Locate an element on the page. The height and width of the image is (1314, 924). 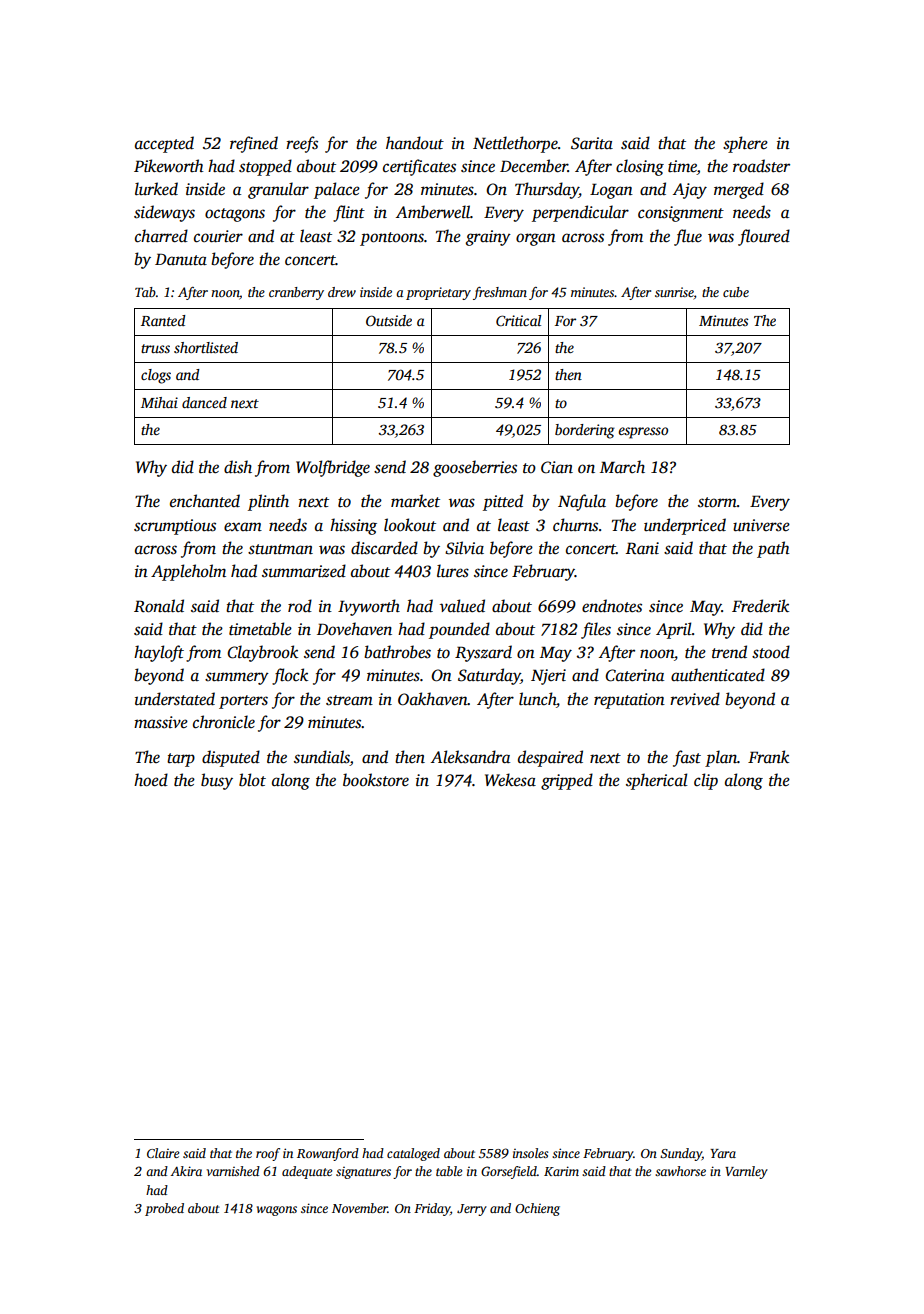
sundials is located at coordinates (322, 757).
